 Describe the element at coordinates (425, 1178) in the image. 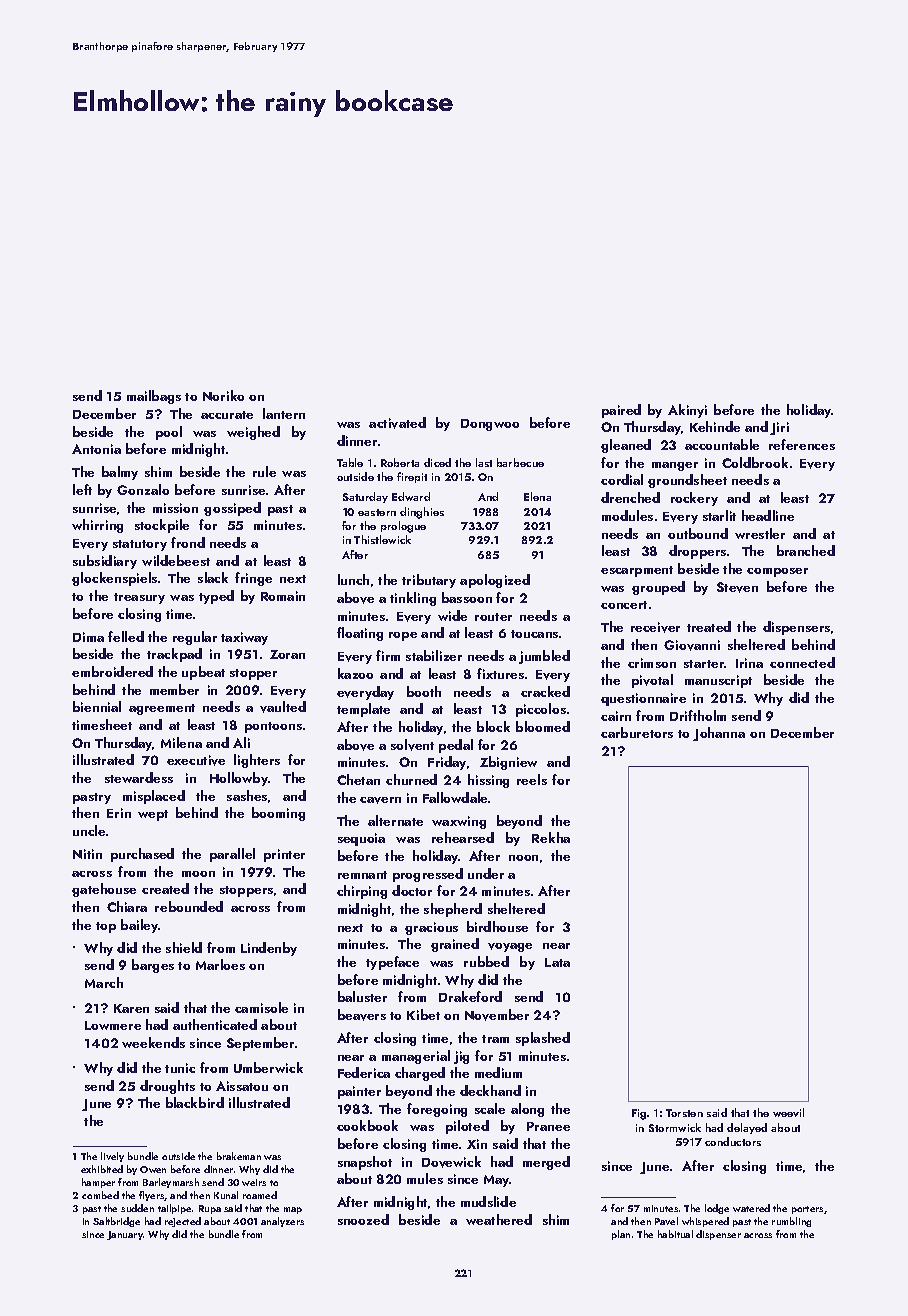

I see `mules` at that location.
